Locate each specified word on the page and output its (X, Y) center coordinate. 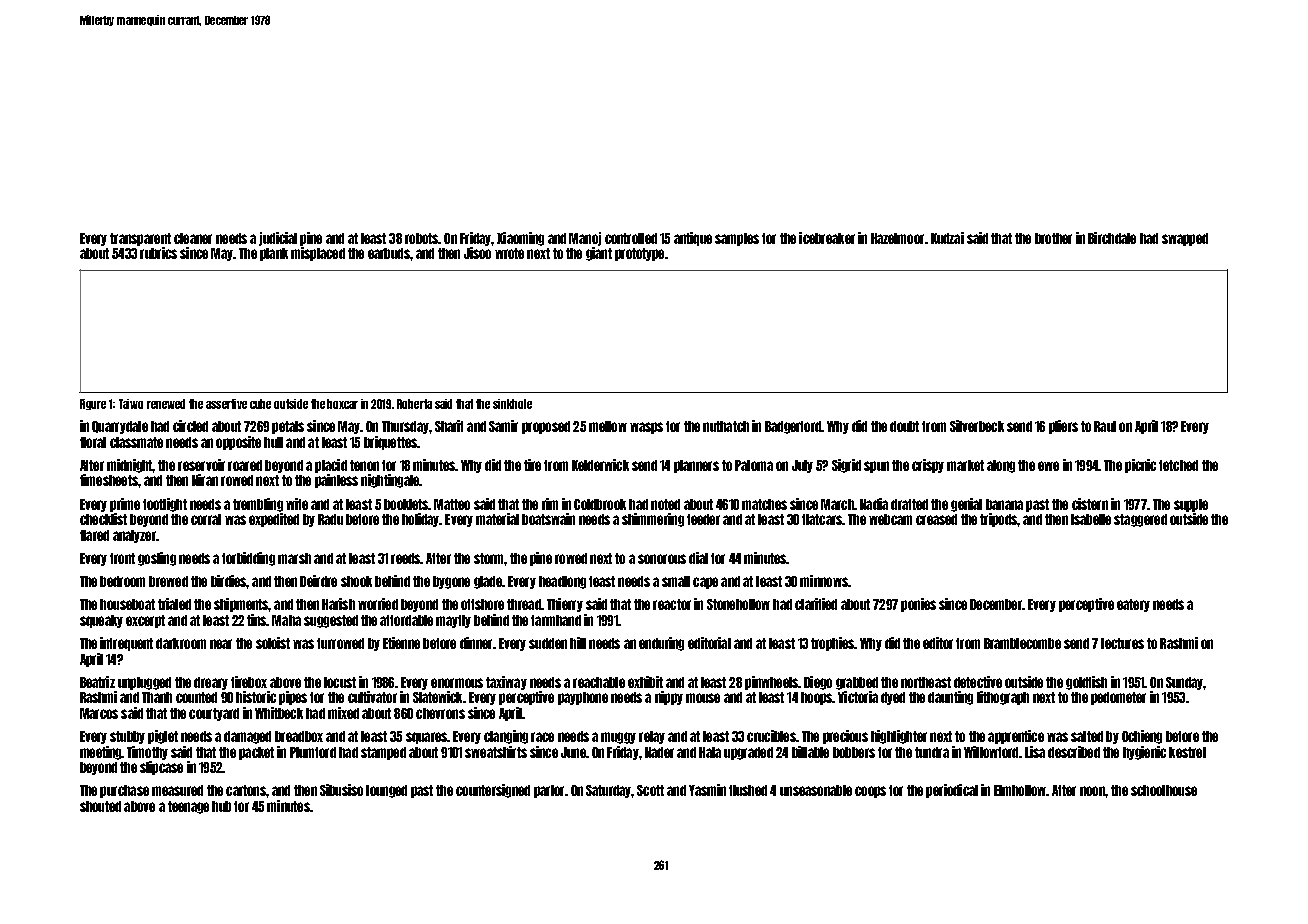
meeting (101, 753)
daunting (950, 698)
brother (1053, 238)
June (573, 752)
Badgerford (793, 427)
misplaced (318, 254)
